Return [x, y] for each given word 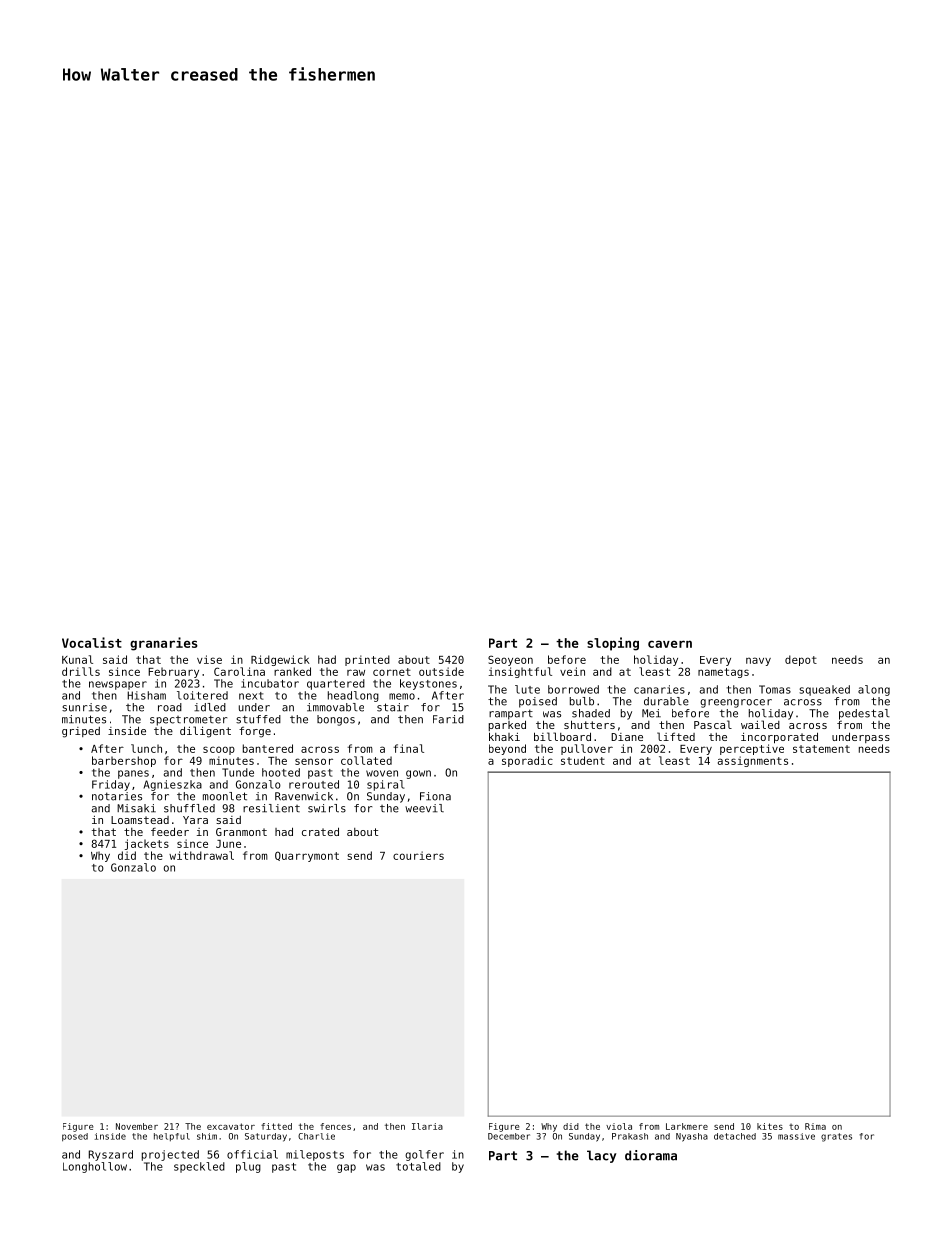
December [509, 1136]
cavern [670, 644]
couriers [418, 855]
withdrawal [201, 855]
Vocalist [92, 642]
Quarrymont [307, 856]
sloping [613, 644]
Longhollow [95, 1167]
